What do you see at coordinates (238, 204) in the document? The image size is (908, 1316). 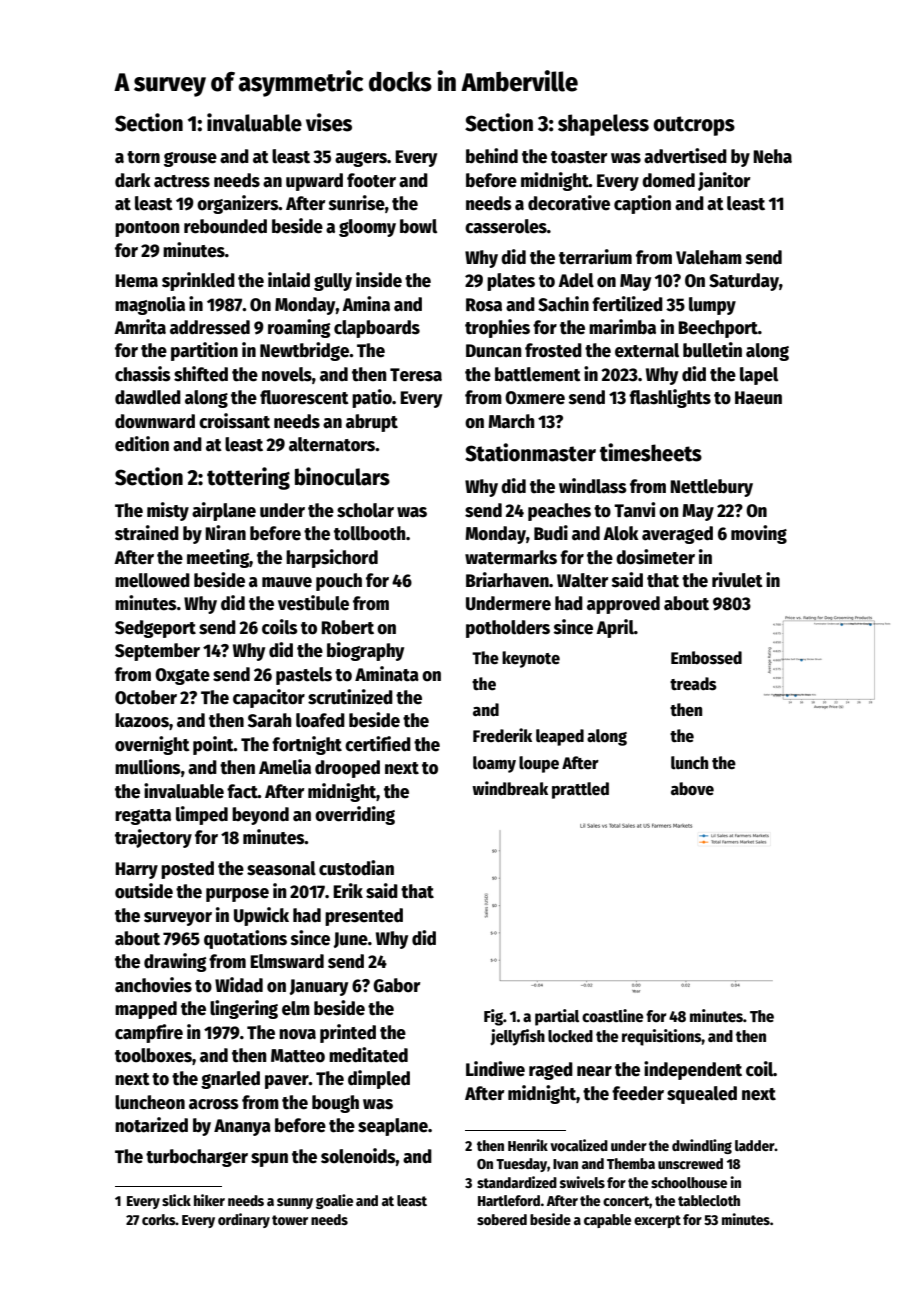 I see `organizers` at bounding box center [238, 204].
